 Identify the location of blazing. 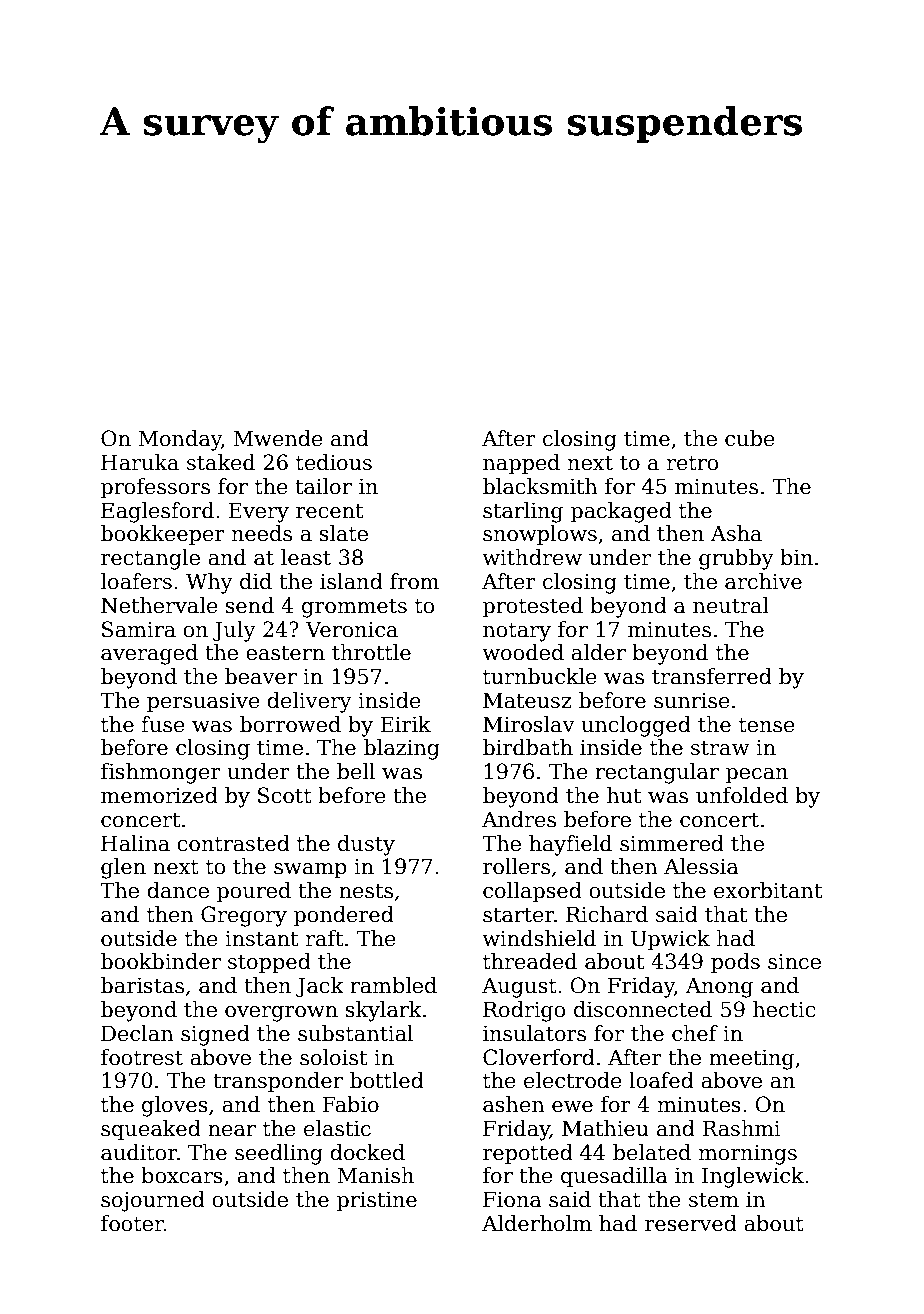
(402, 749).
